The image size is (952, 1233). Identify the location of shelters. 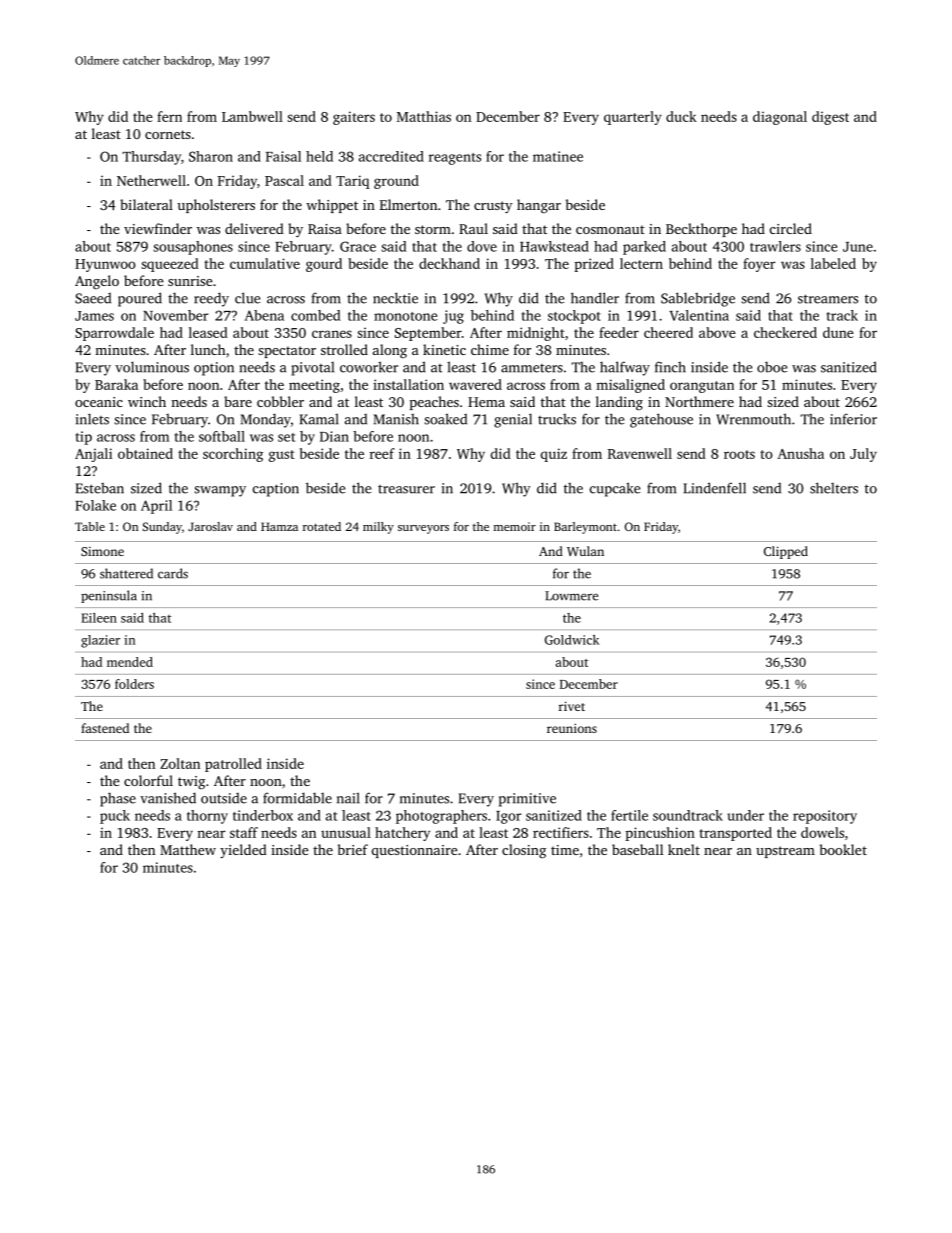
(834, 488).
